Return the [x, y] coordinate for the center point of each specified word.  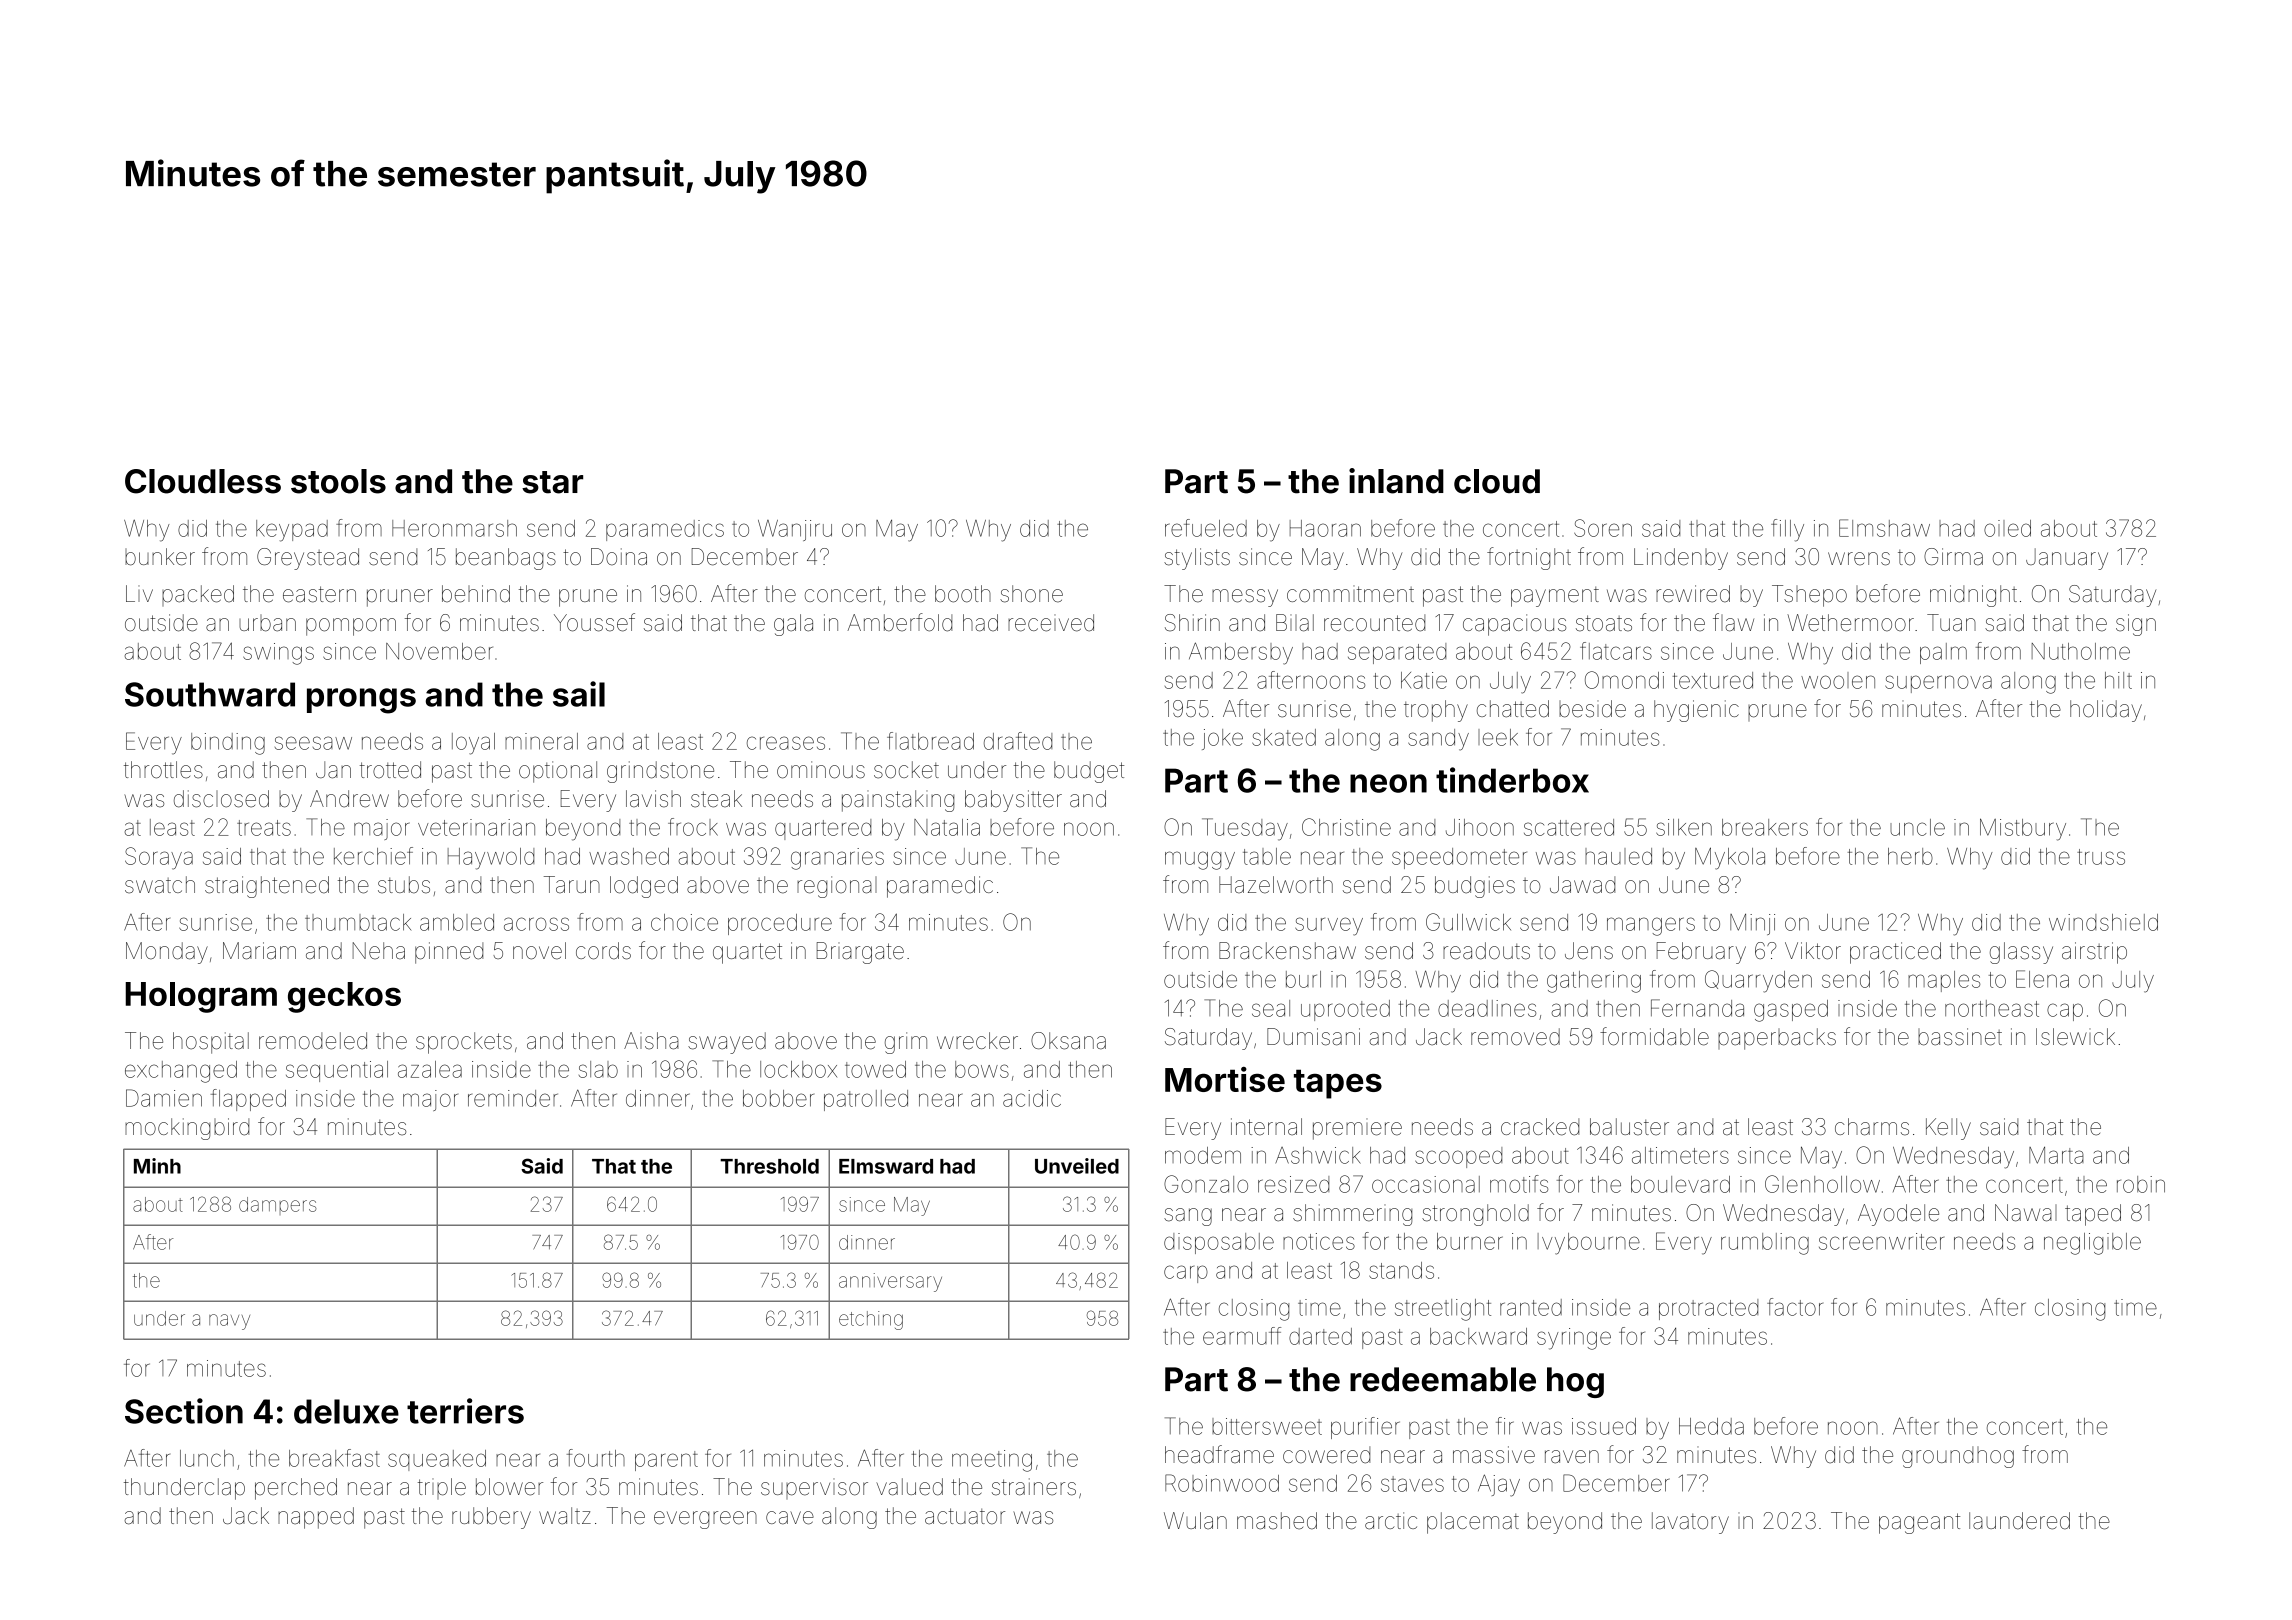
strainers [1034, 1487]
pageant [1919, 1523]
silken [1684, 827]
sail [579, 694]
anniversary [890, 1282]
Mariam [259, 951]
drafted [1018, 741]
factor [1795, 1307]
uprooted [1345, 1010]
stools [338, 481]
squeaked [437, 1460]
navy [229, 1322]
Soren [1603, 528]
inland [1396, 481]
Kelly [1948, 1129]
